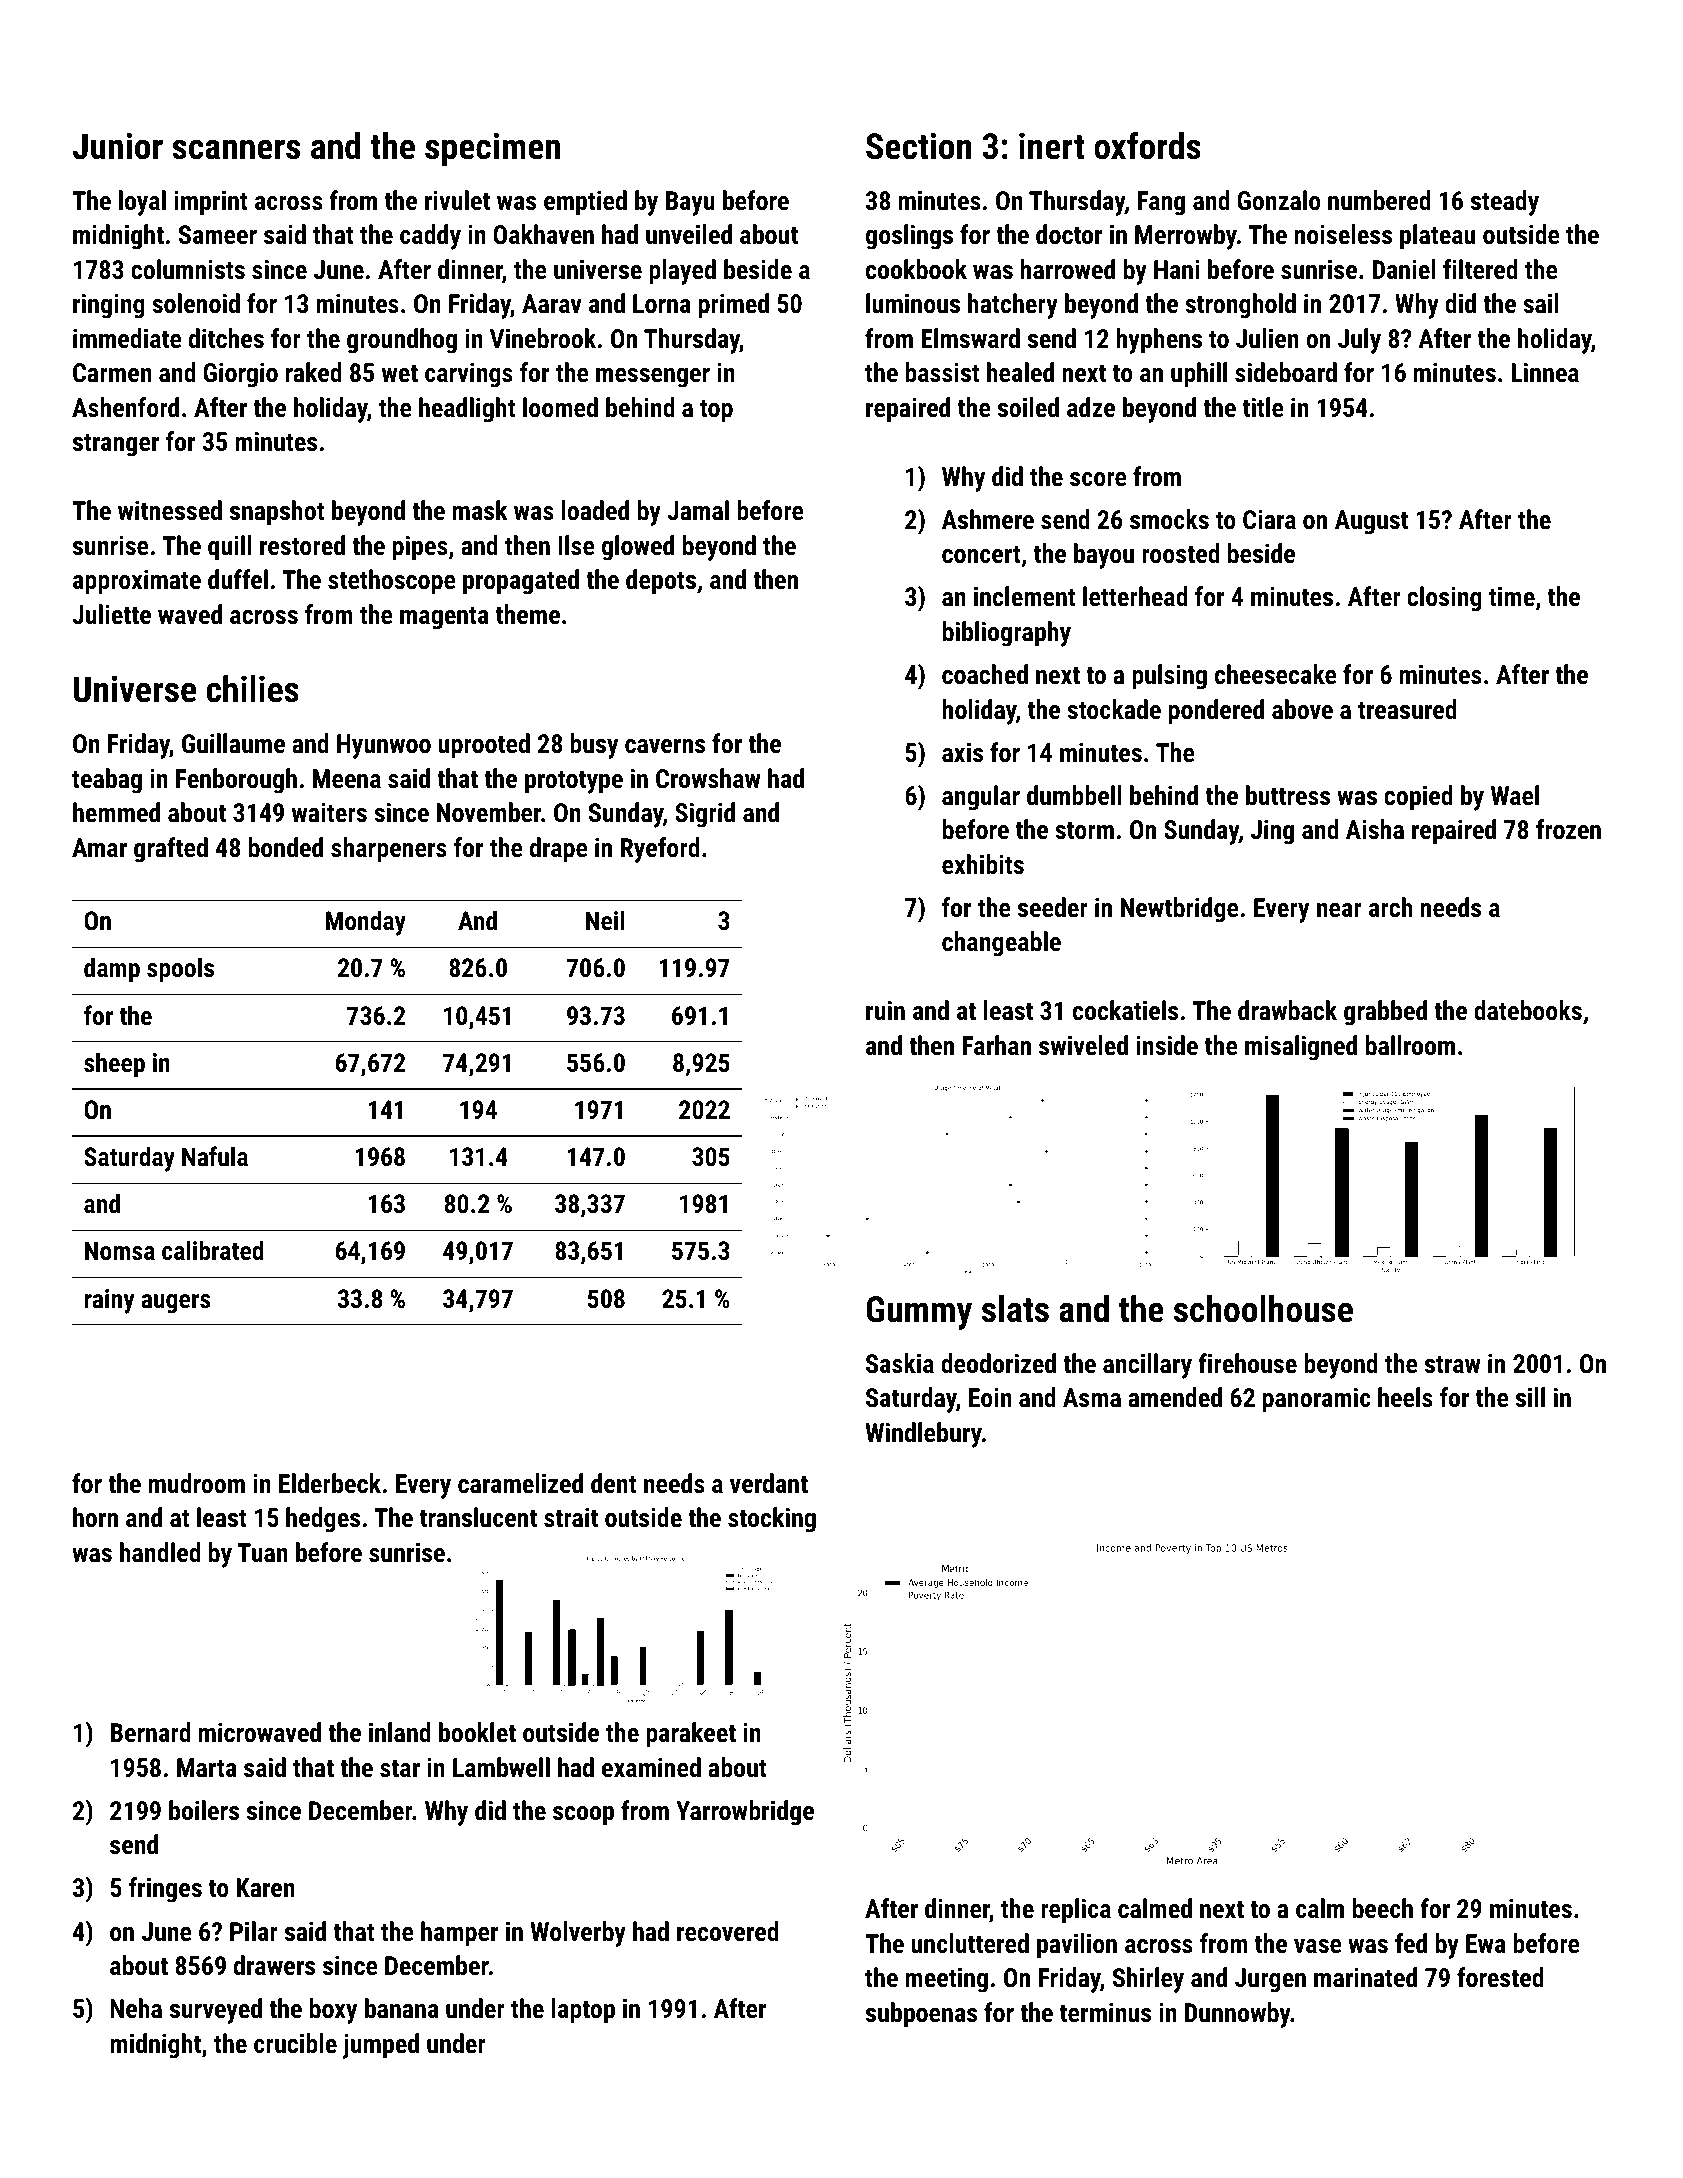  I want to click on storm, so click(1084, 830).
